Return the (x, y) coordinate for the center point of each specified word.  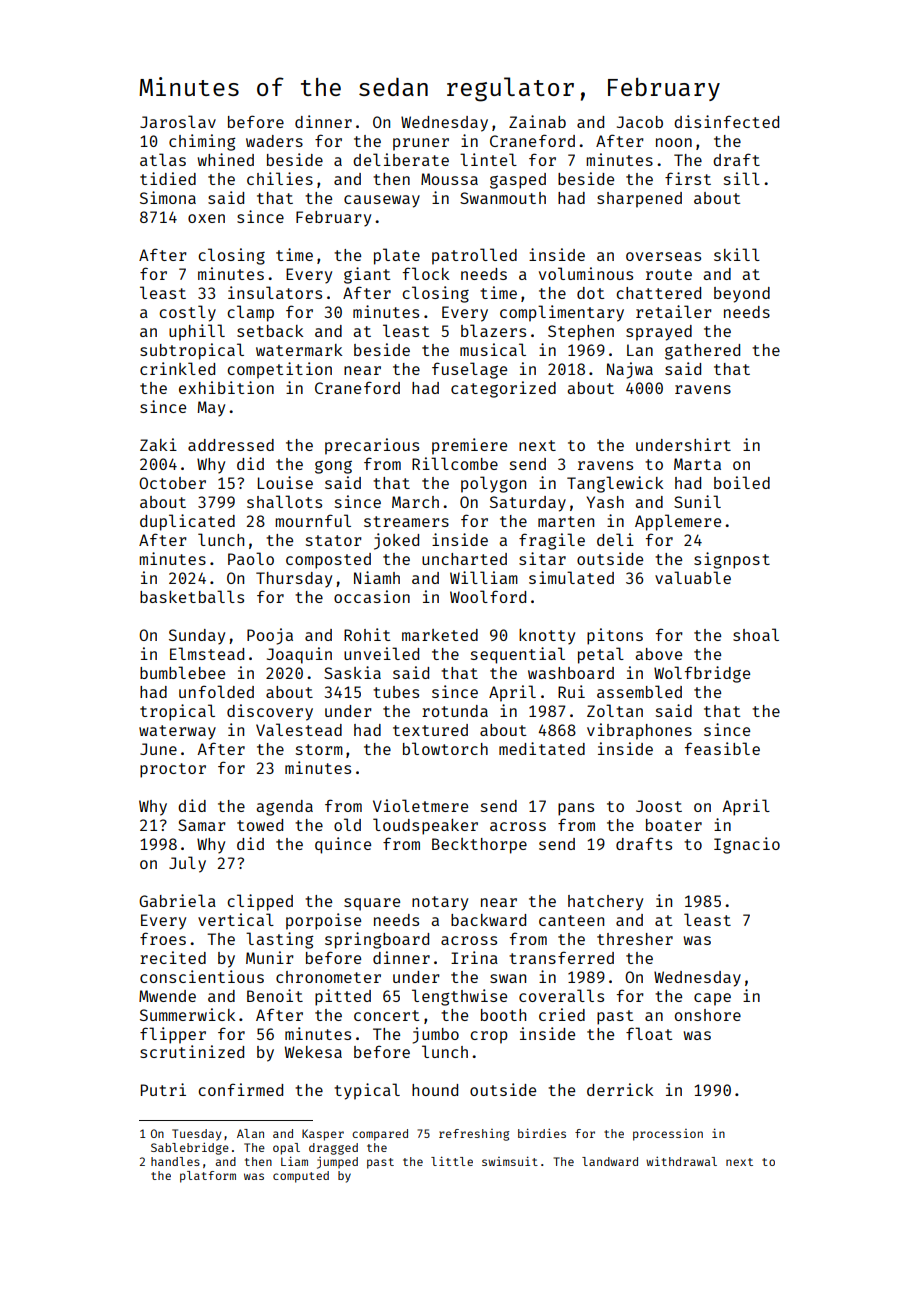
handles (175, 1161)
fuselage (469, 370)
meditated (542, 748)
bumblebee (182, 672)
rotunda (455, 711)
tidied (168, 178)
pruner (421, 144)
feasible (722, 748)
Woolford (488, 596)
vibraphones (639, 731)
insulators (275, 292)
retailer (674, 311)
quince (343, 845)
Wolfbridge (702, 674)
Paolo (251, 558)
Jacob (640, 122)
